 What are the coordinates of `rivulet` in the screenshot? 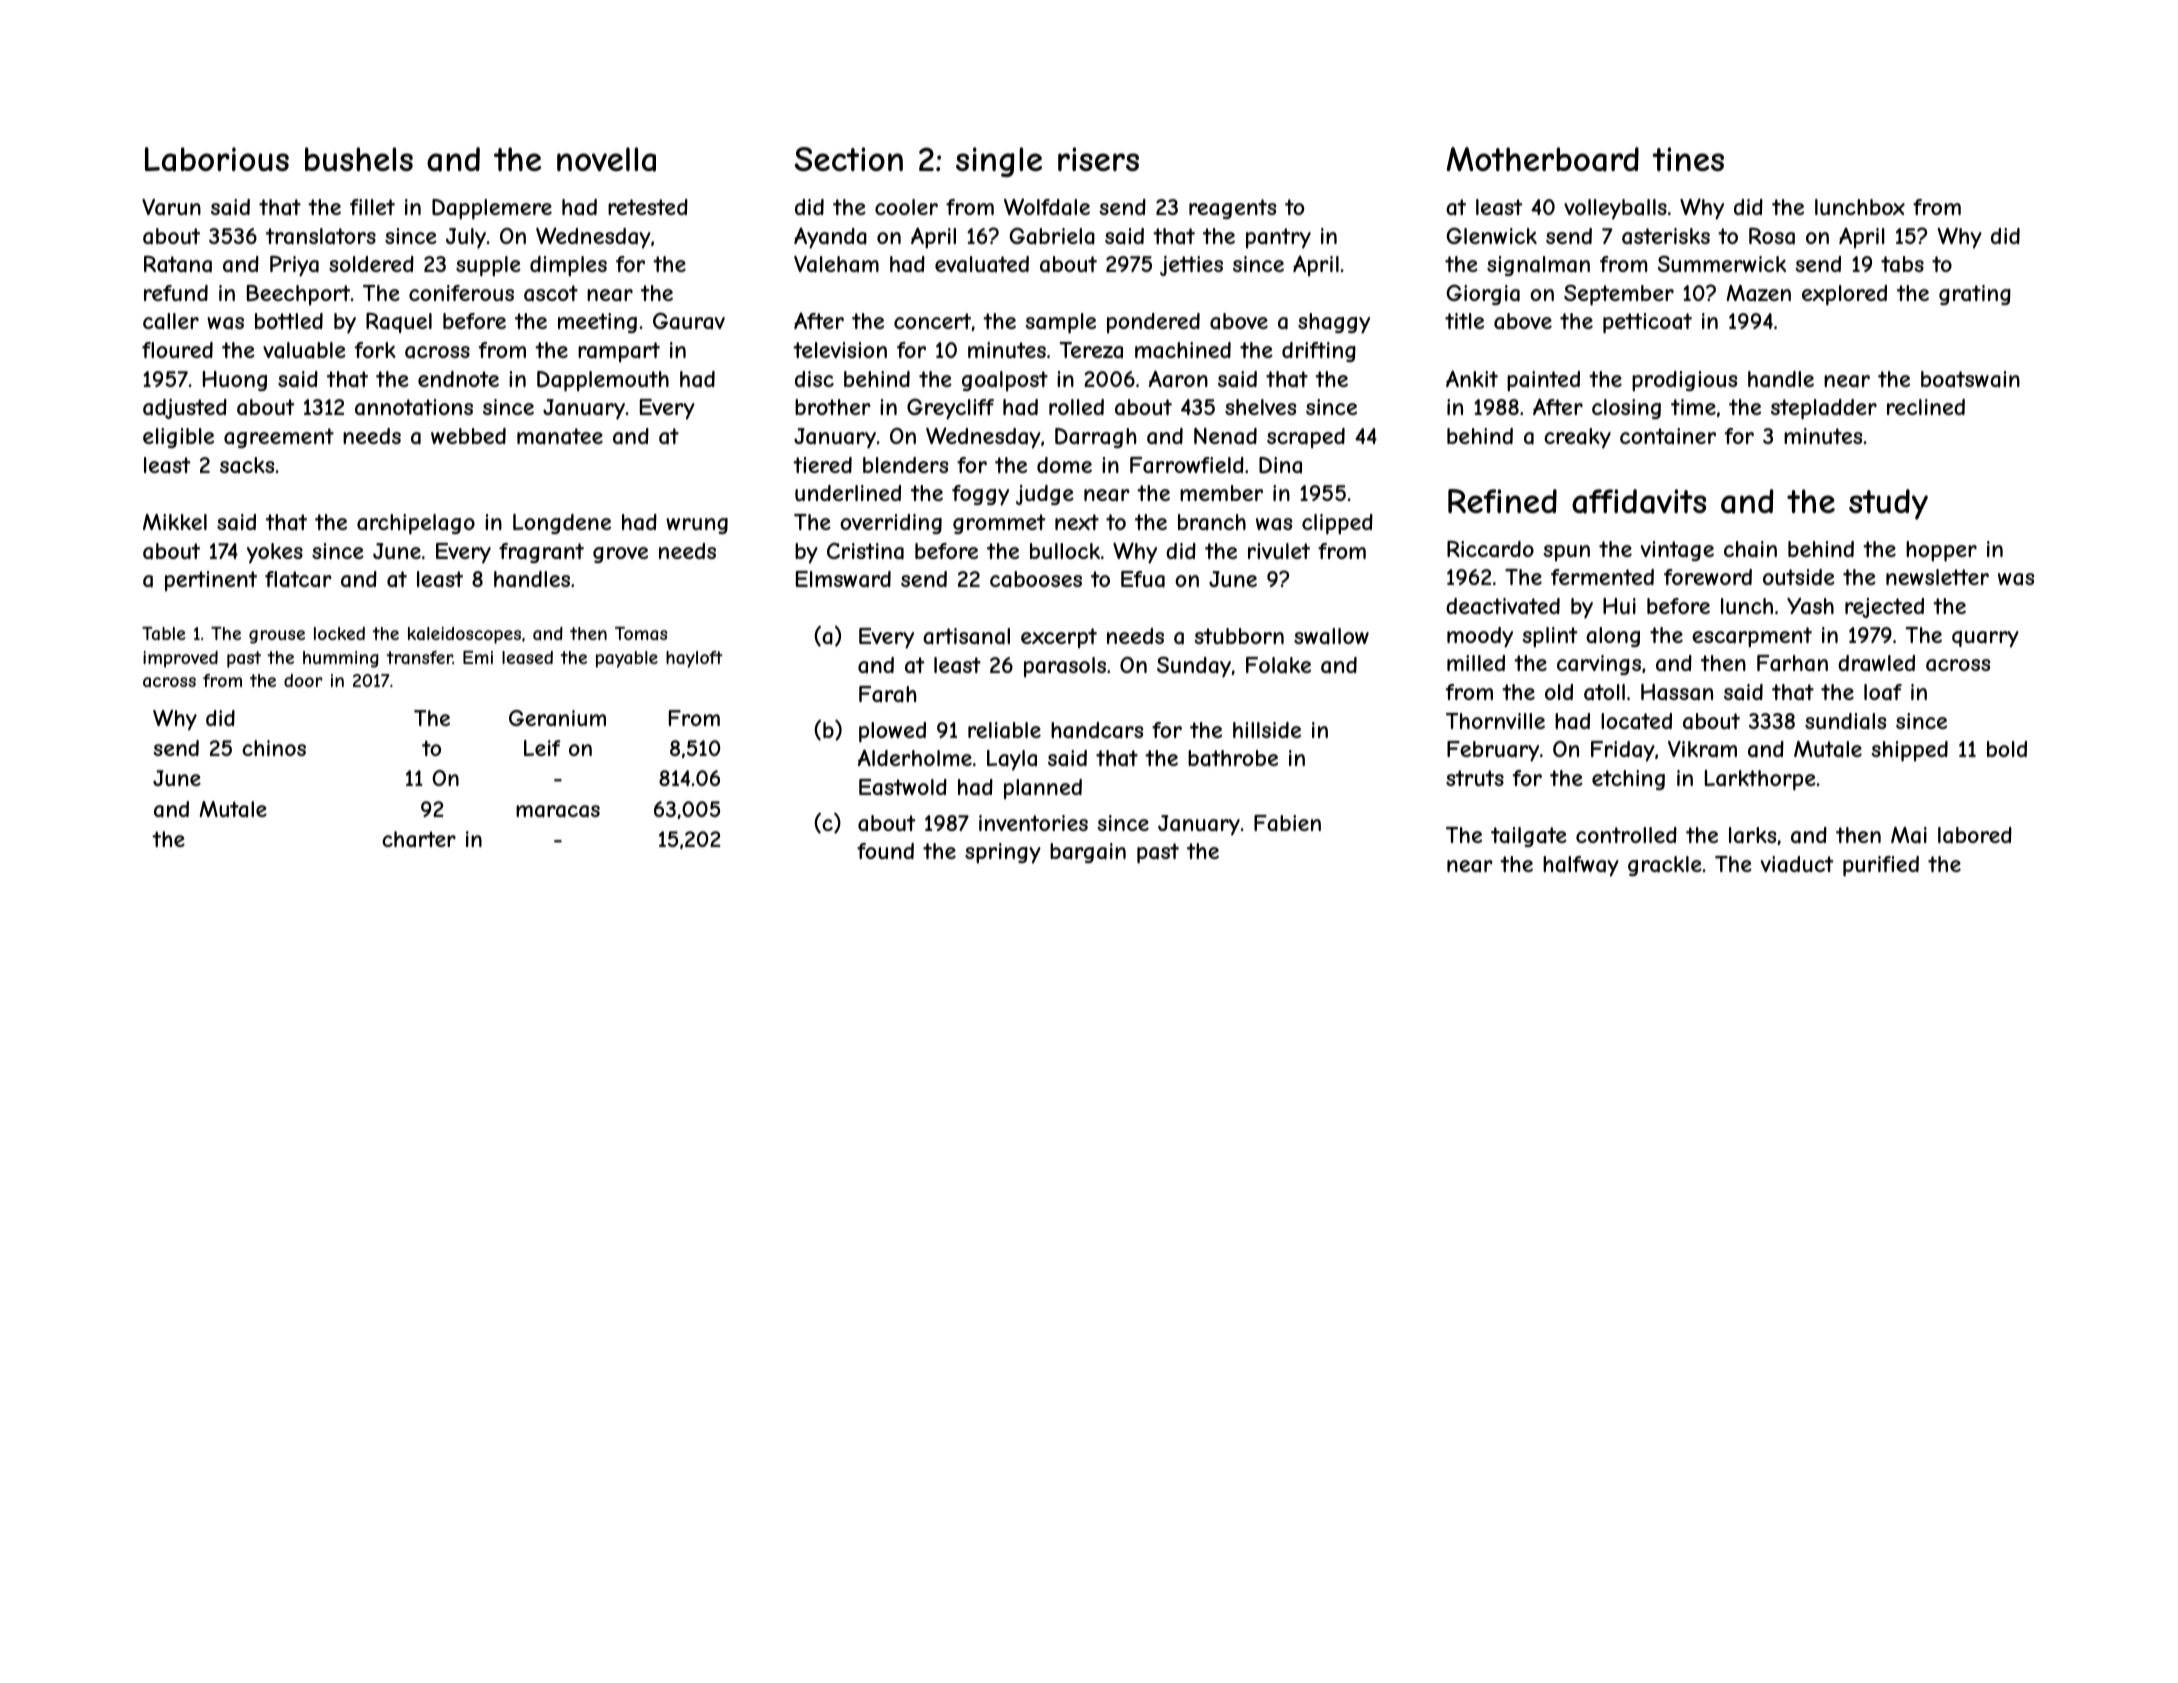 It's located at (1279, 551).
